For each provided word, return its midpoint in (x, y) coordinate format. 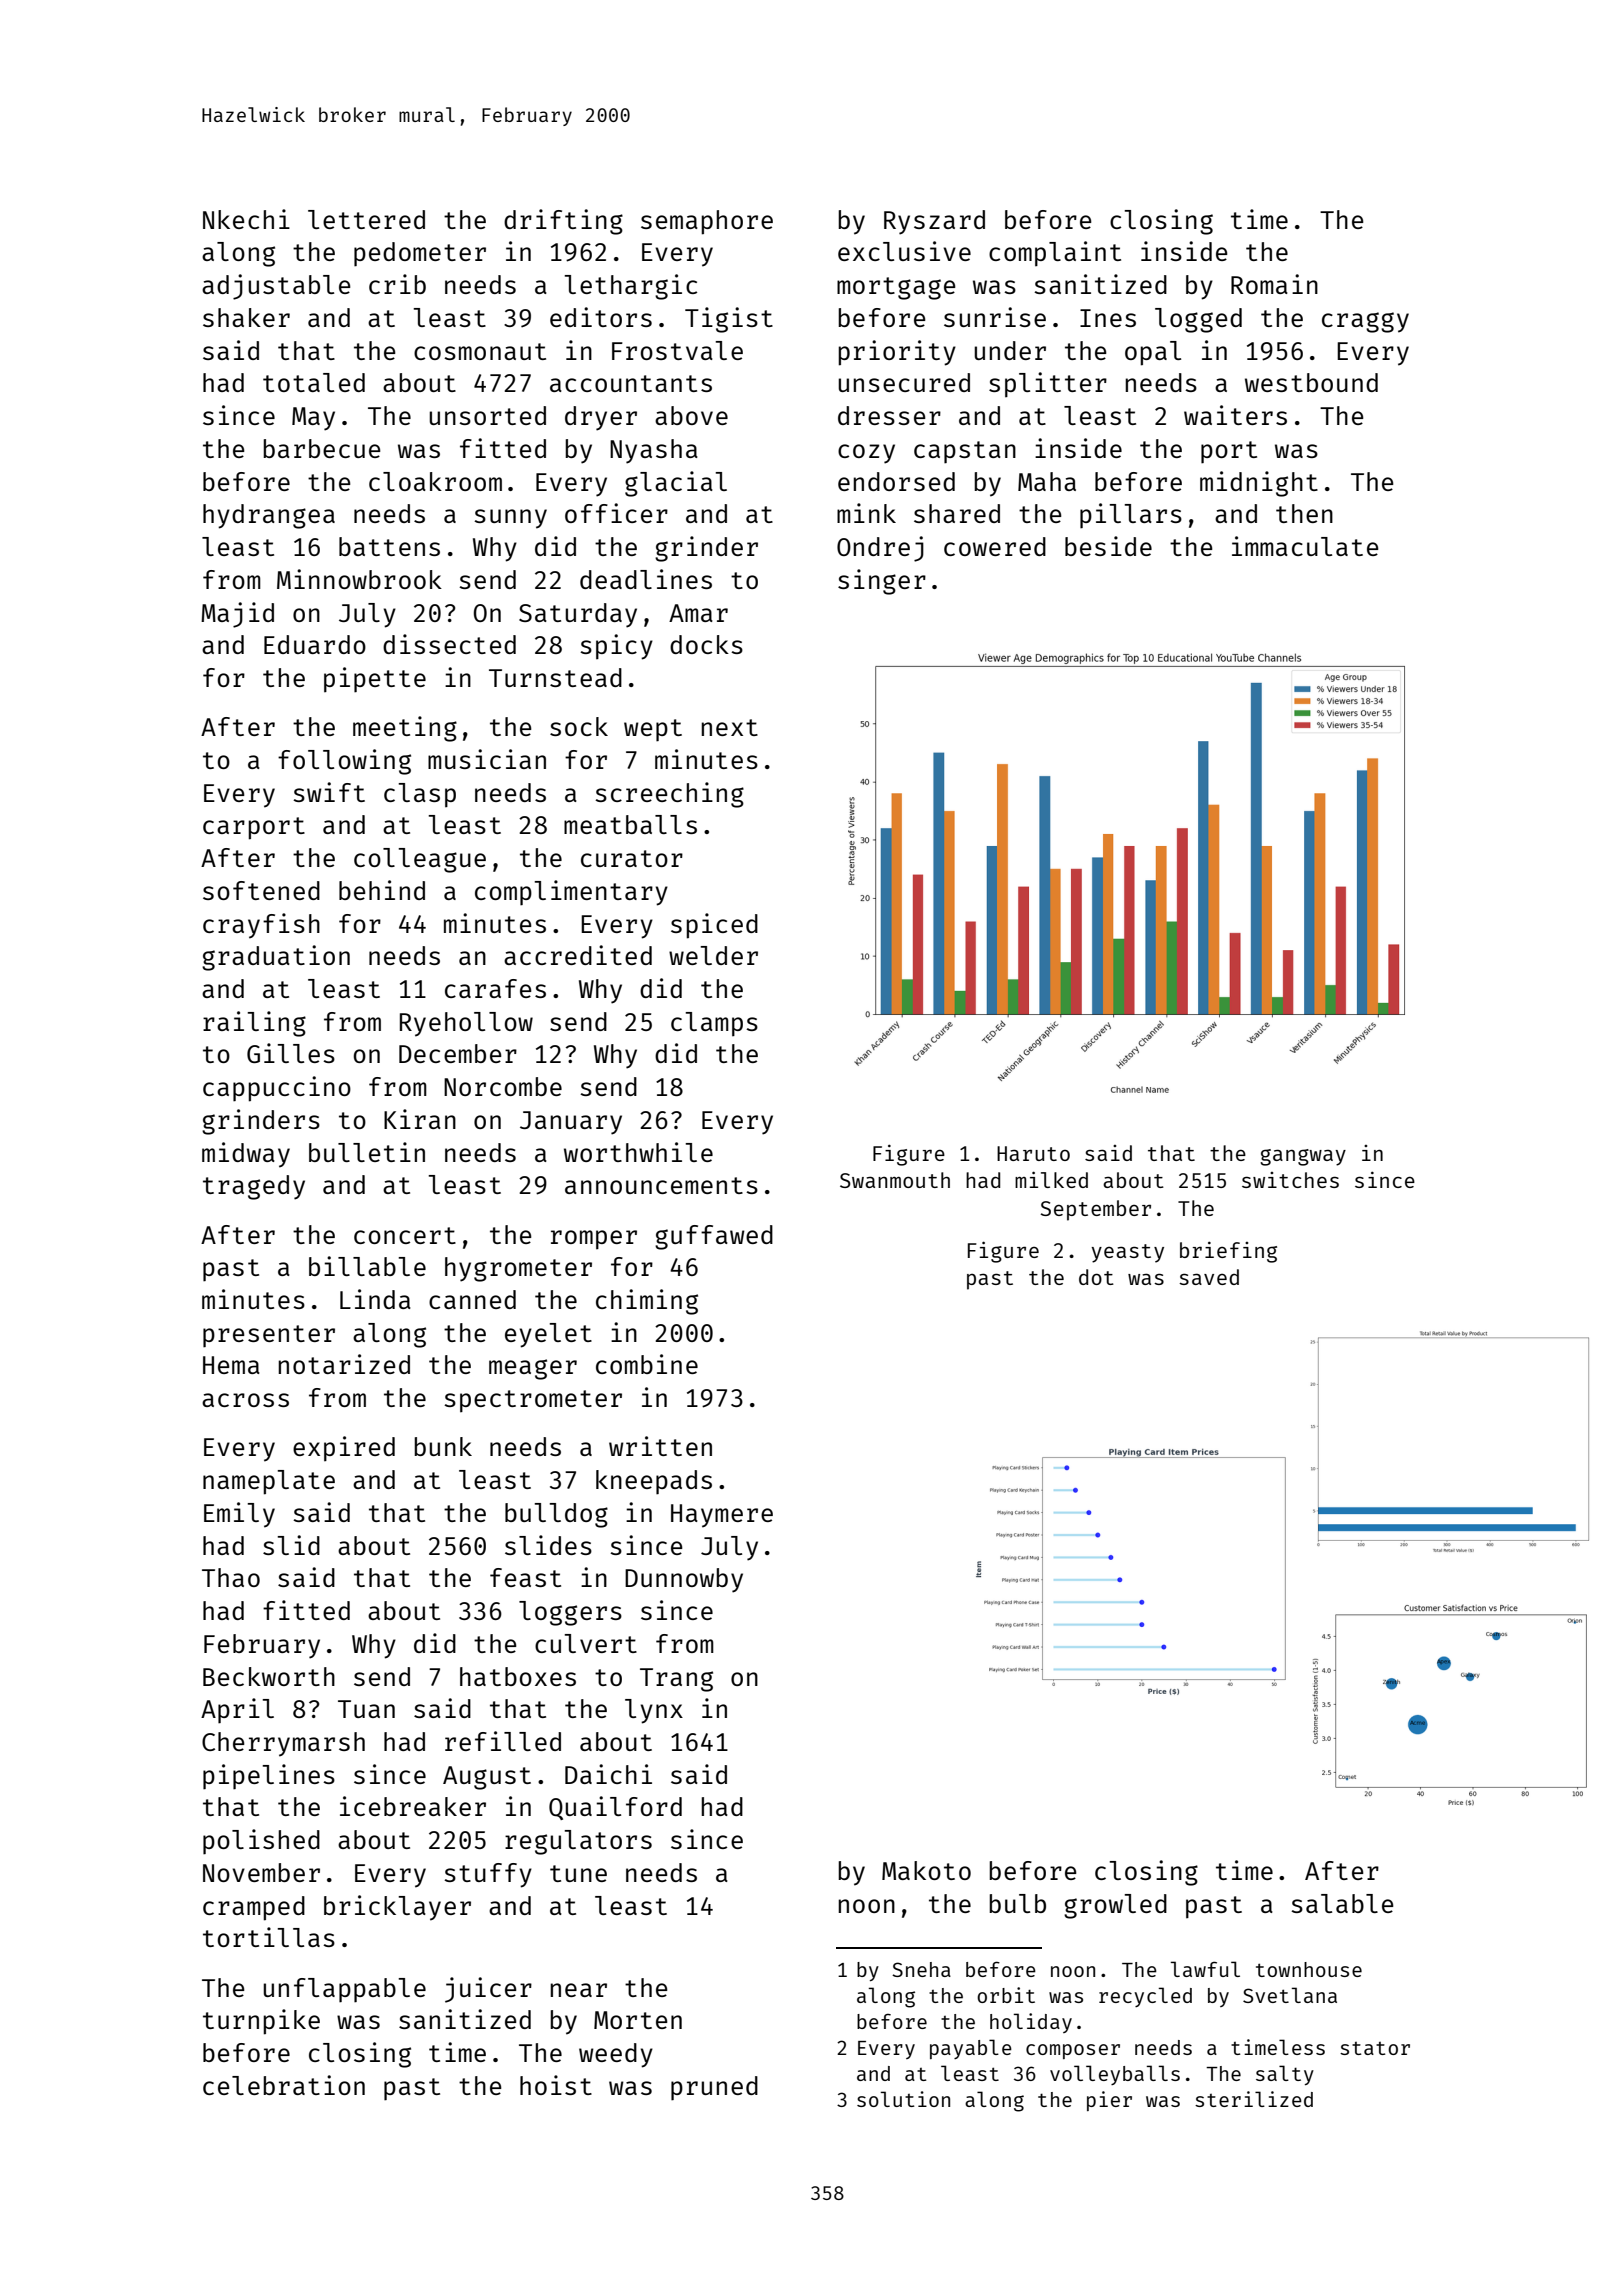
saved (1209, 1277)
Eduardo (315, 644)
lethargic (630, 287)
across (245, 1400)
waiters (1235, 415)
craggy (1365, 322)
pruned (714, 2088)
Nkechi (246, 219)
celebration (284, 2085)
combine (647, 1364)
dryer (601, 418)
